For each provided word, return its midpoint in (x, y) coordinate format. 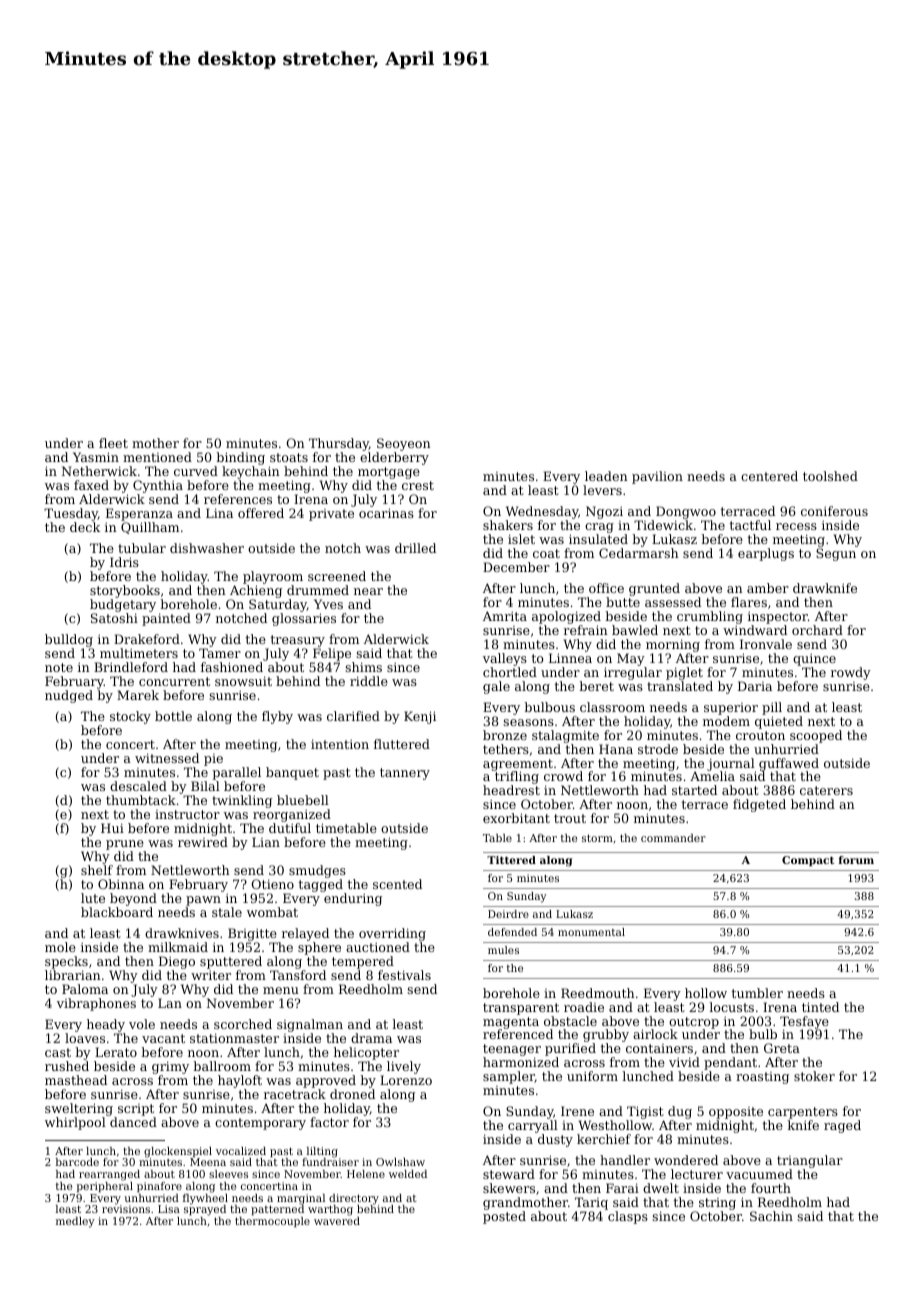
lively (404, 1067)
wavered (337, 1221)
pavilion (657, 477)
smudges (317, 871)
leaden (606, 476)
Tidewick (663, 525)
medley (75, 1222)
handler (625, 1160)
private (331, 515)
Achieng (256, 591)
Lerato (116, 1052)
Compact (808, 861)
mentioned (157, 457)
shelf (97, 870)
